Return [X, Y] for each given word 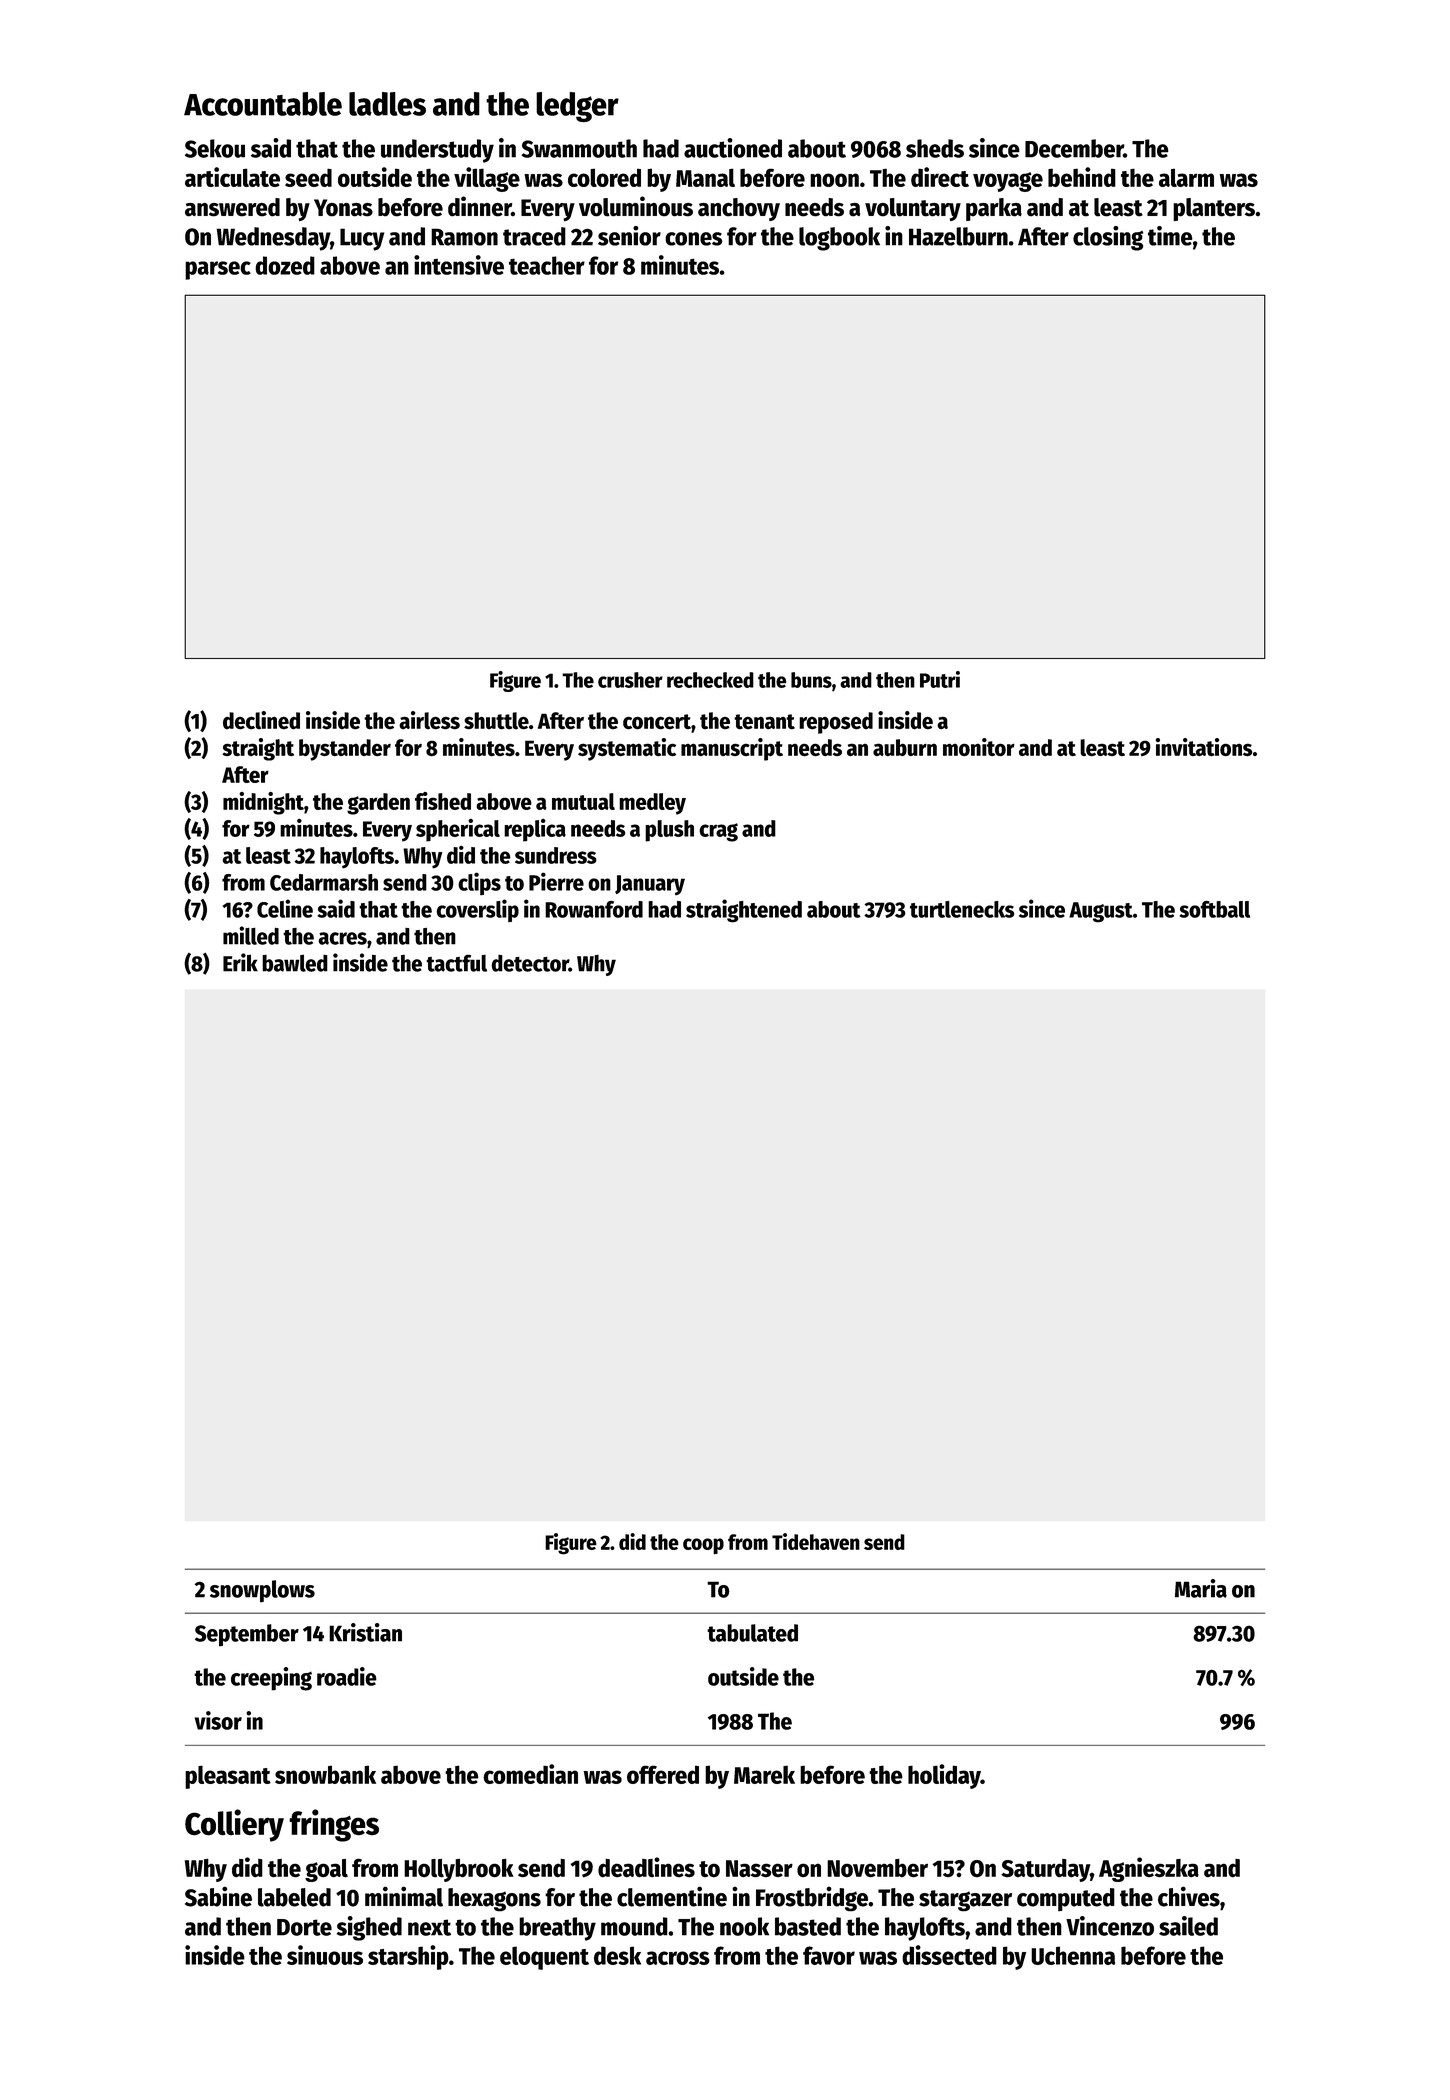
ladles [387, 104]
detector [530, 963]
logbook [839, 239]
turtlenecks [962, 909]
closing [1108, 238]
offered [663, 1774]
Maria [1201, 1588]
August [1101, 912]
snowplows [262, 1591]
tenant [764, 722]
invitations [1204, 747]
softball [1215, 909]
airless [429, 720]
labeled [294, 1897]
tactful [456, 963]
